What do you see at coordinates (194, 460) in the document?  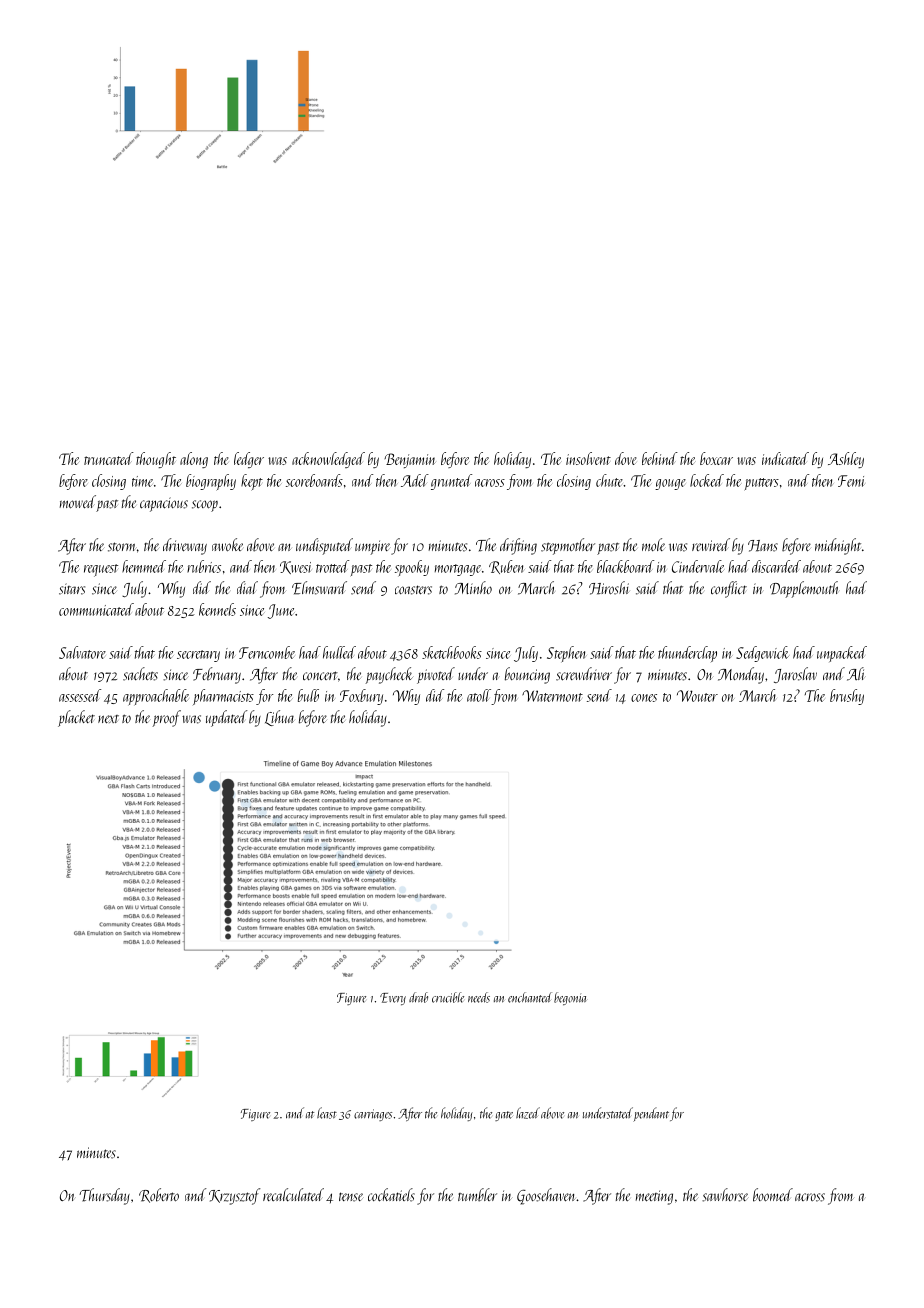 I see `along` at bounding box center [194, 460].
